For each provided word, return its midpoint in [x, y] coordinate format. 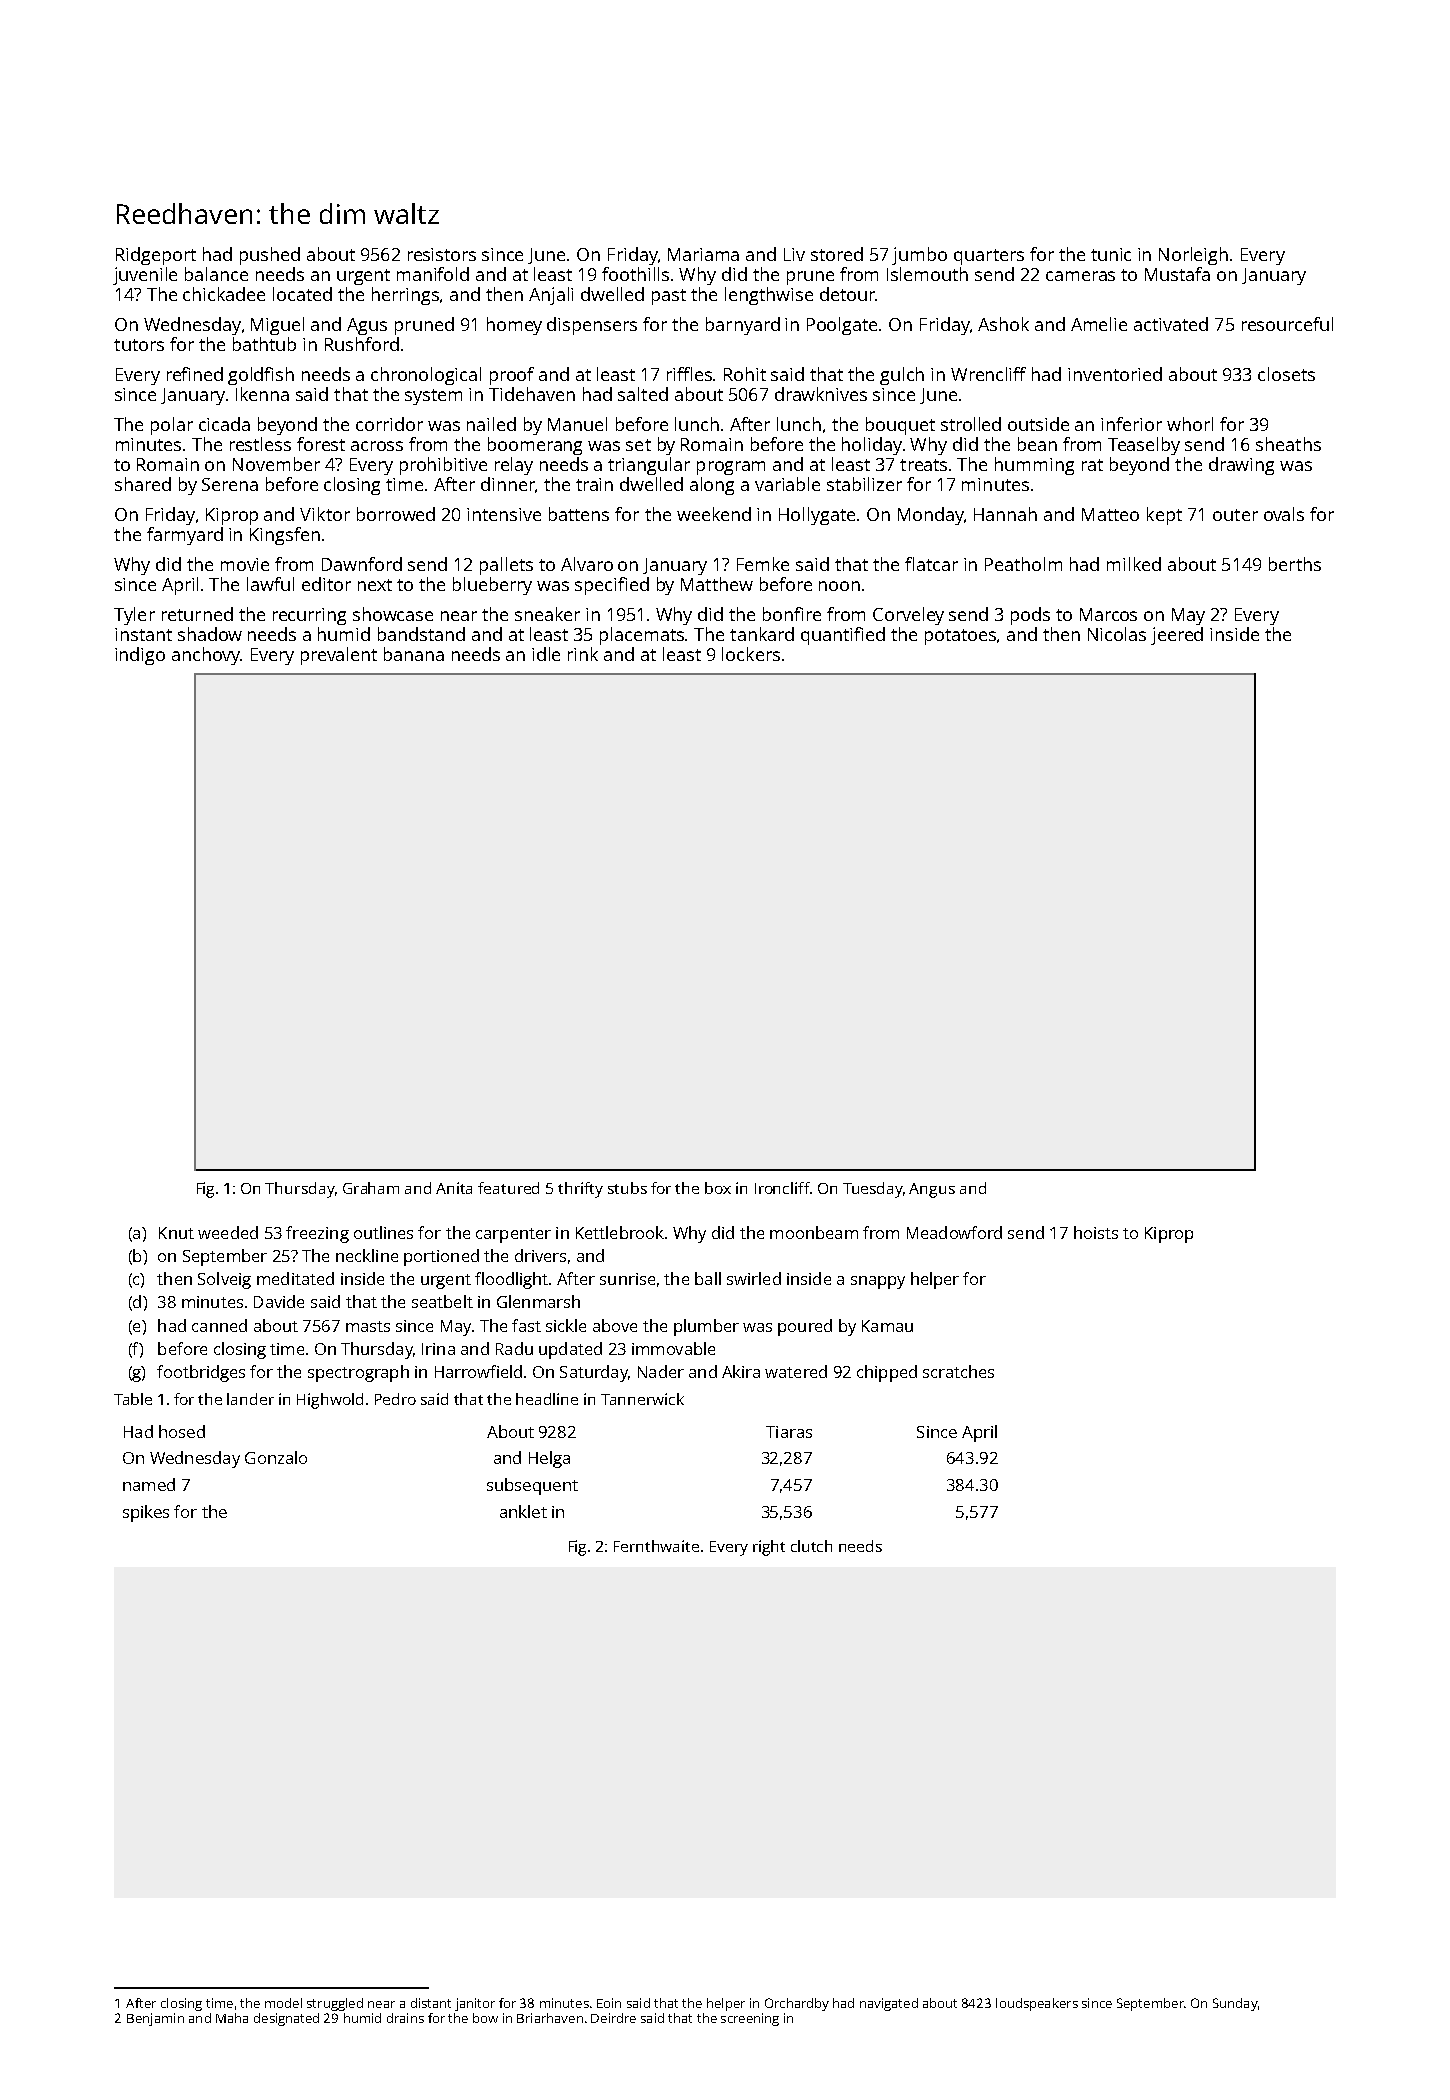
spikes [146, 1513]
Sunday [1235, 2004]
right [769, 1548]
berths [1295, 564]
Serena [230, 484]
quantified [843, 636]
